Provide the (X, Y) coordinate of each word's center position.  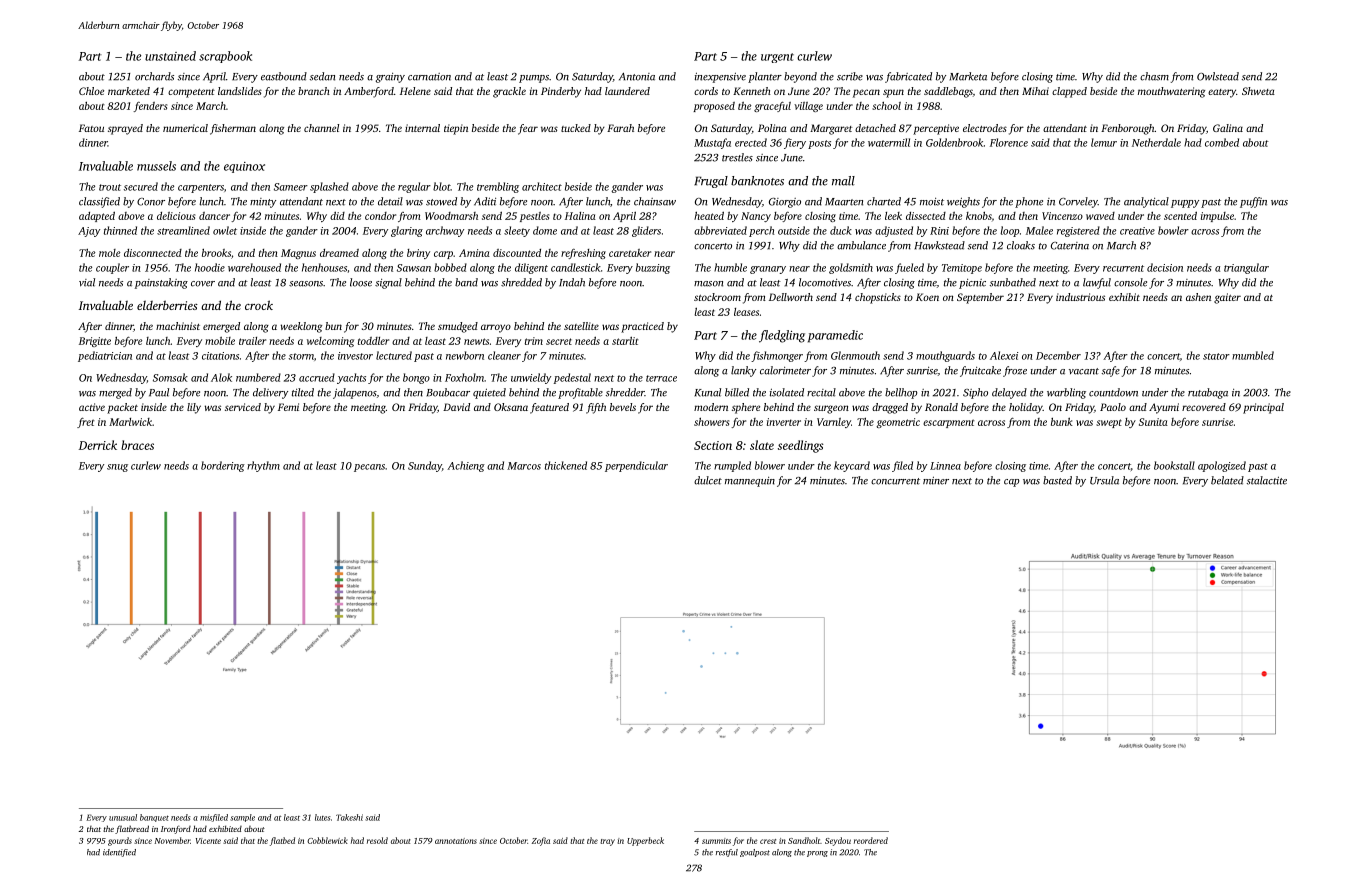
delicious (176, 216)
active (92, 407)
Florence (1009, 142)
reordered (871, 840)
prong (817, 854)
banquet (154, 818)
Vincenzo (1062, 216)
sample (242, 818)
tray (607, 842)
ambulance (861, 245)
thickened (566, 465)
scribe (850, 76)
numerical (185, 128)
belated (1227, 480)
